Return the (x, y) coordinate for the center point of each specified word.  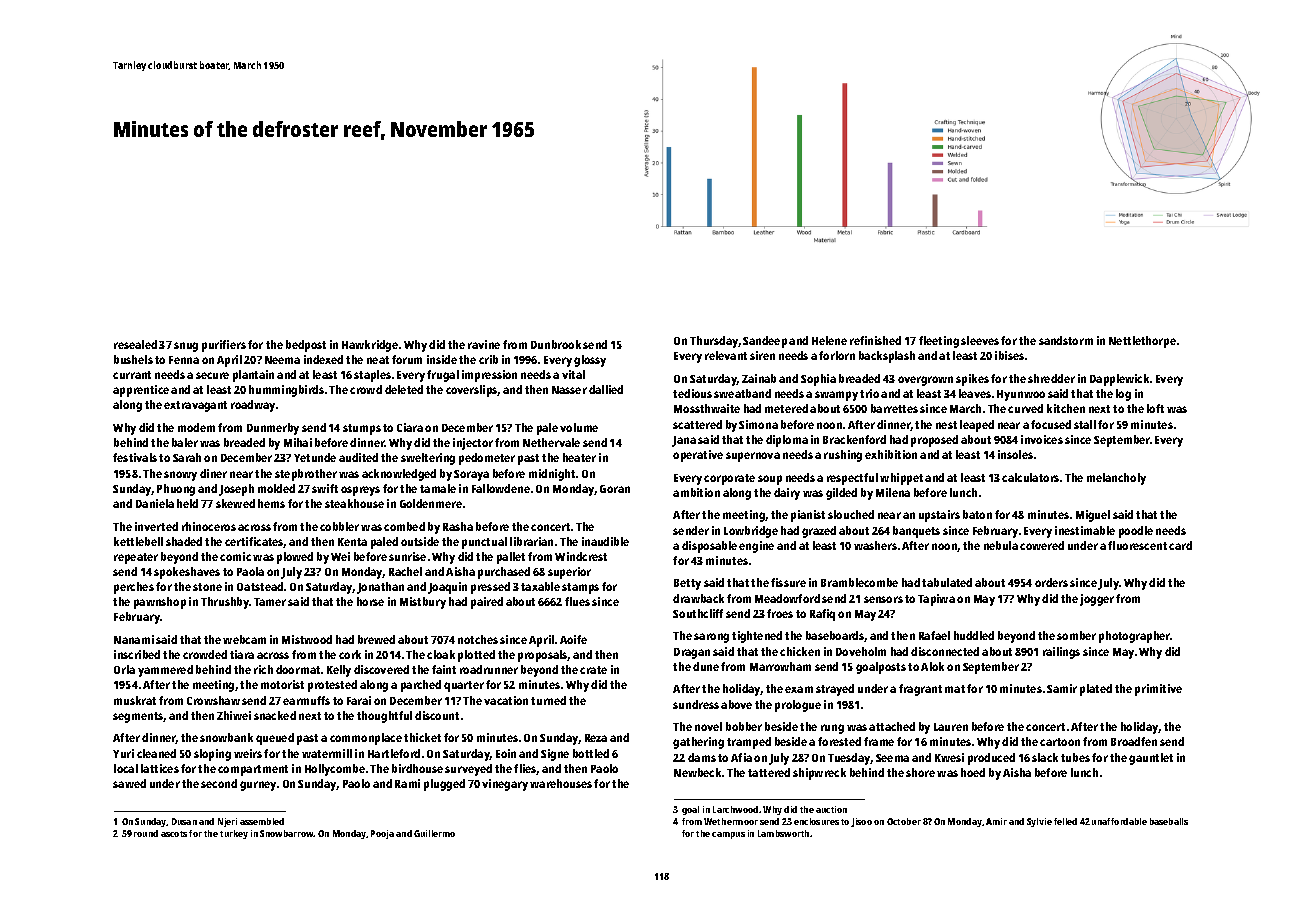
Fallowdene (501, 488)
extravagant (195, 406)
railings (1061, 653)
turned (548, 700)
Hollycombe (335, 770)
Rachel (405, 571)
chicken (800, 651)
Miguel (1093, 516)
